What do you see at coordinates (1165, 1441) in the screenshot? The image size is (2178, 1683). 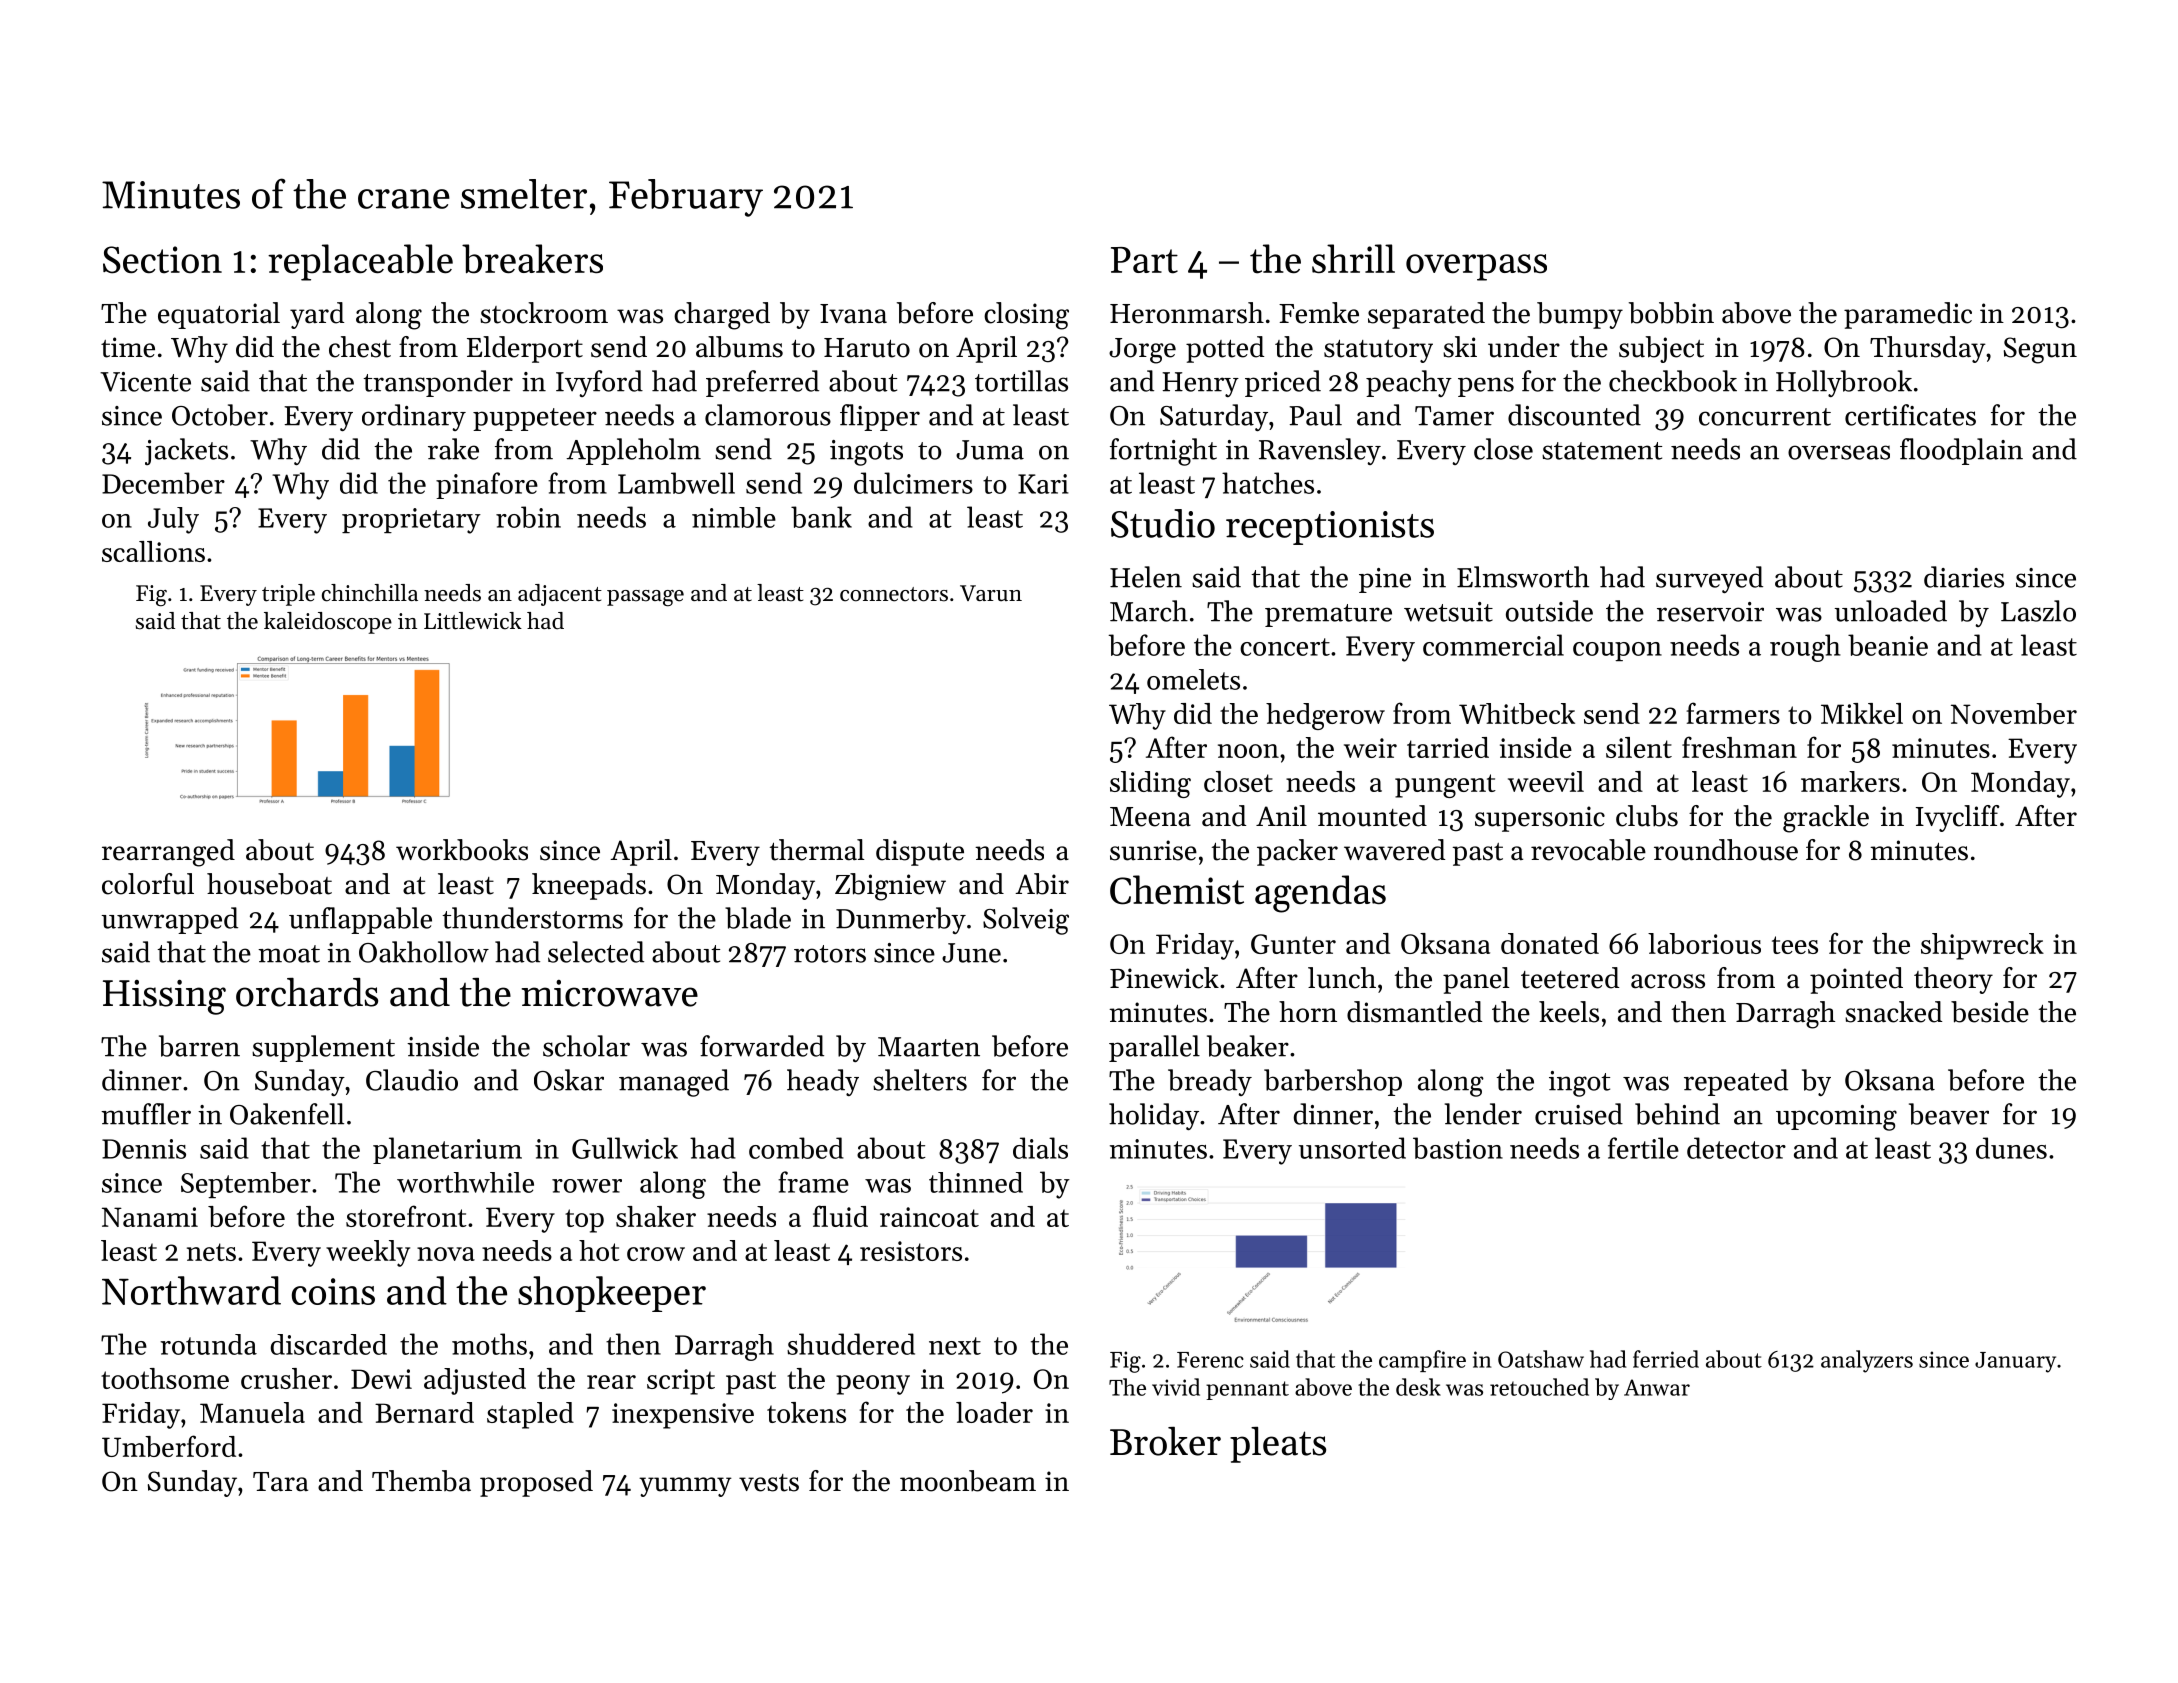 I see `Broker` at bounding box center [1165, 1441].
